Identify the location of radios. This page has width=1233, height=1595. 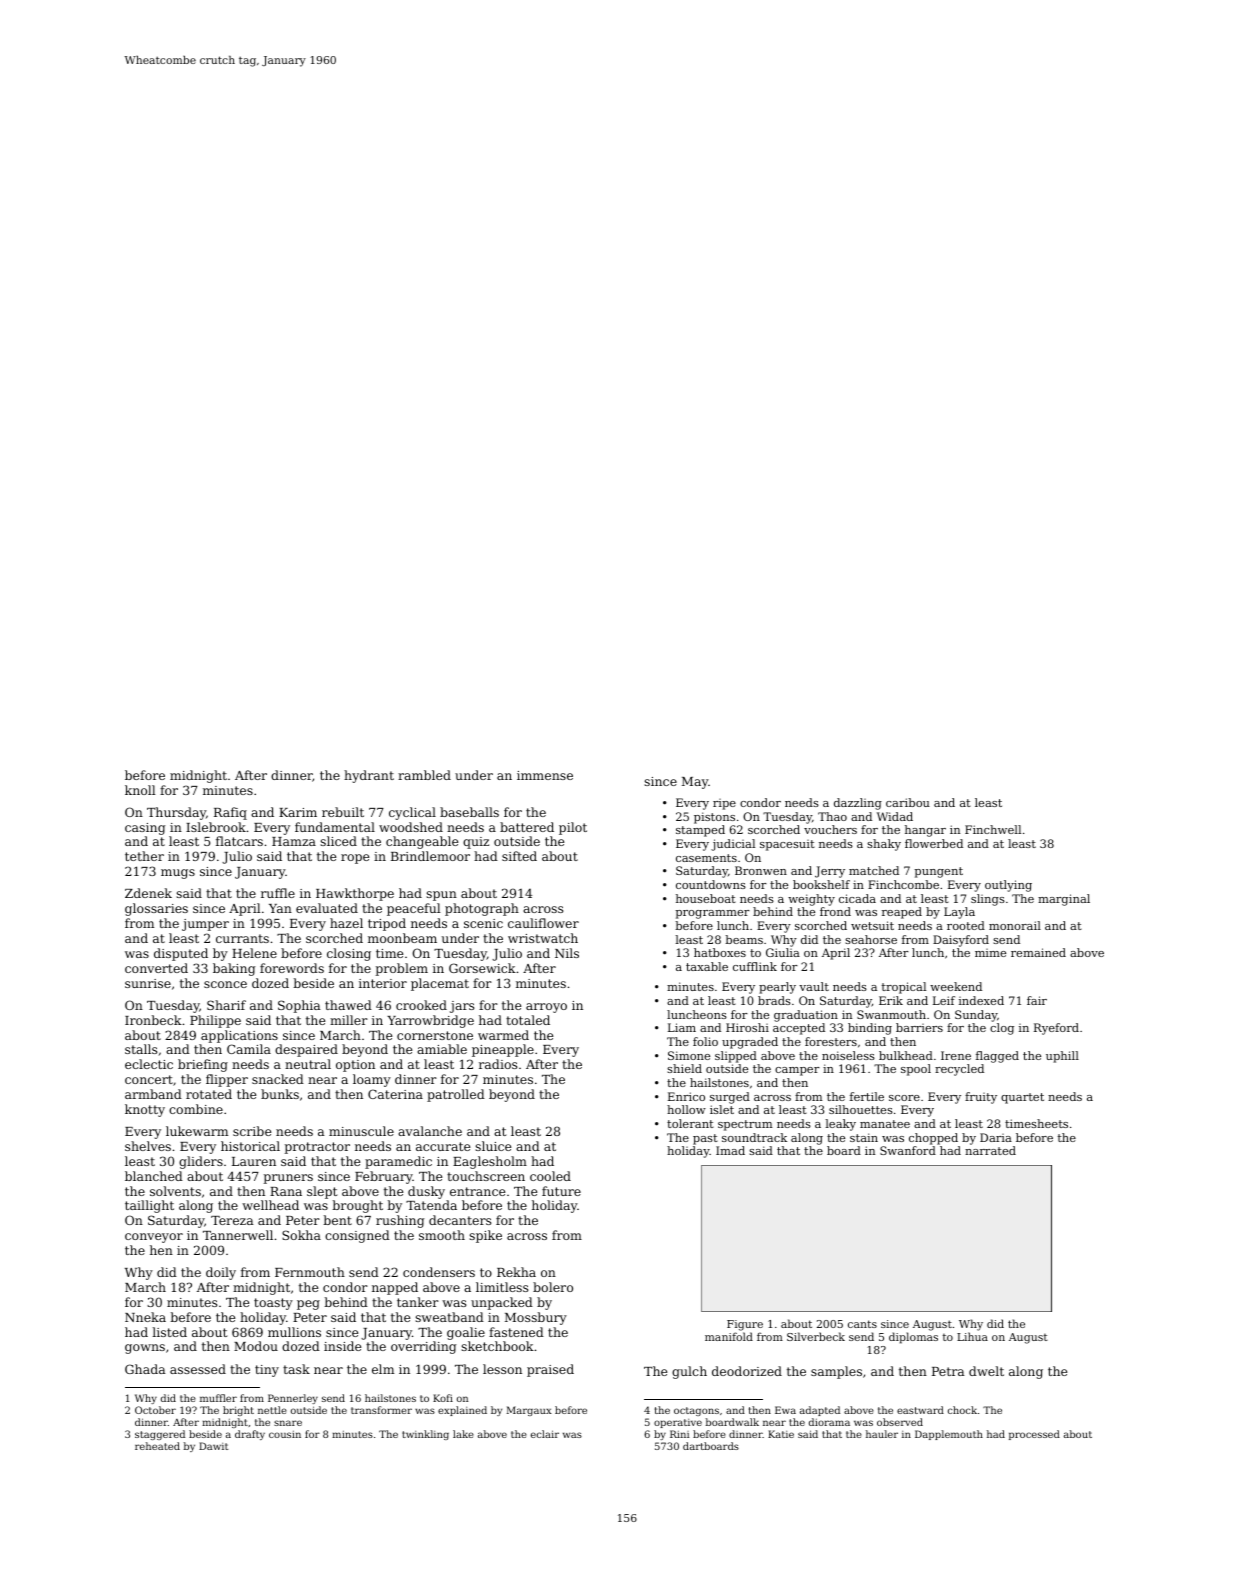
(498, 1064).
